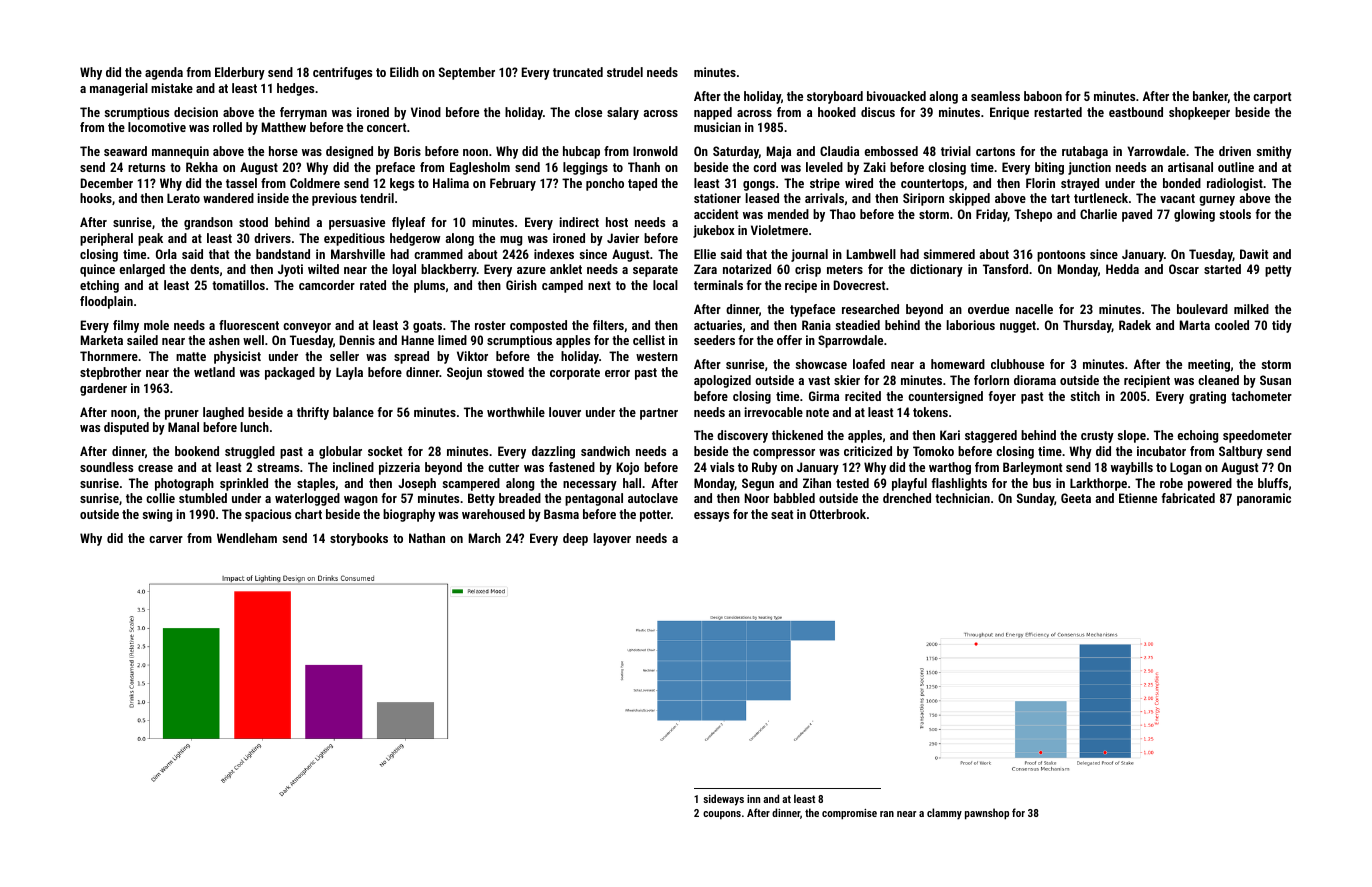  Describe the element at coordinates (1035, 380) in the page. I see `diorama` at that location.
